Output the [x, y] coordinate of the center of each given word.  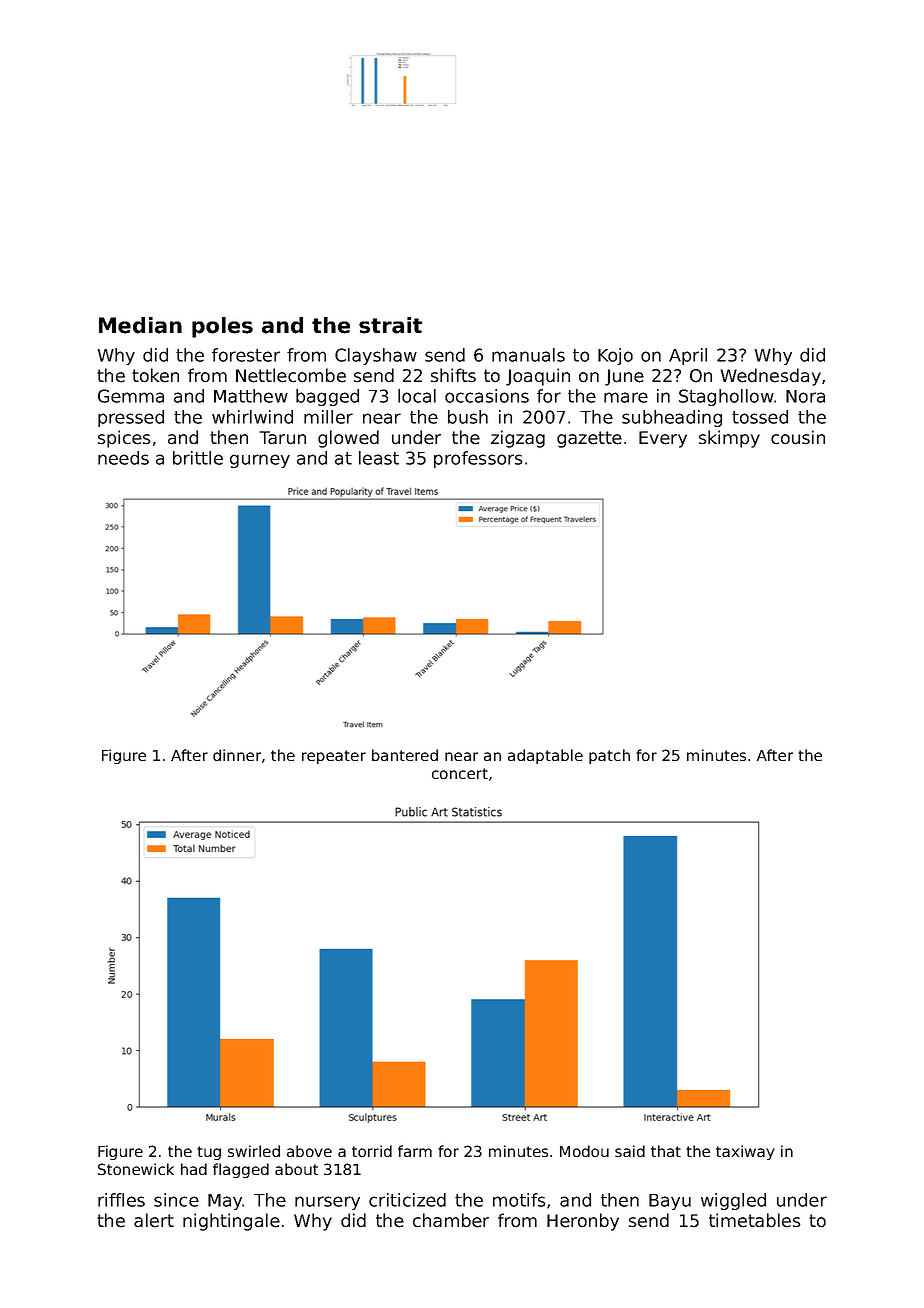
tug [209, 1153]
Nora [805, 396]
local [417, 396]
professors [478, 459]
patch [609, 756]
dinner [237, 755]
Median [140, 325]
